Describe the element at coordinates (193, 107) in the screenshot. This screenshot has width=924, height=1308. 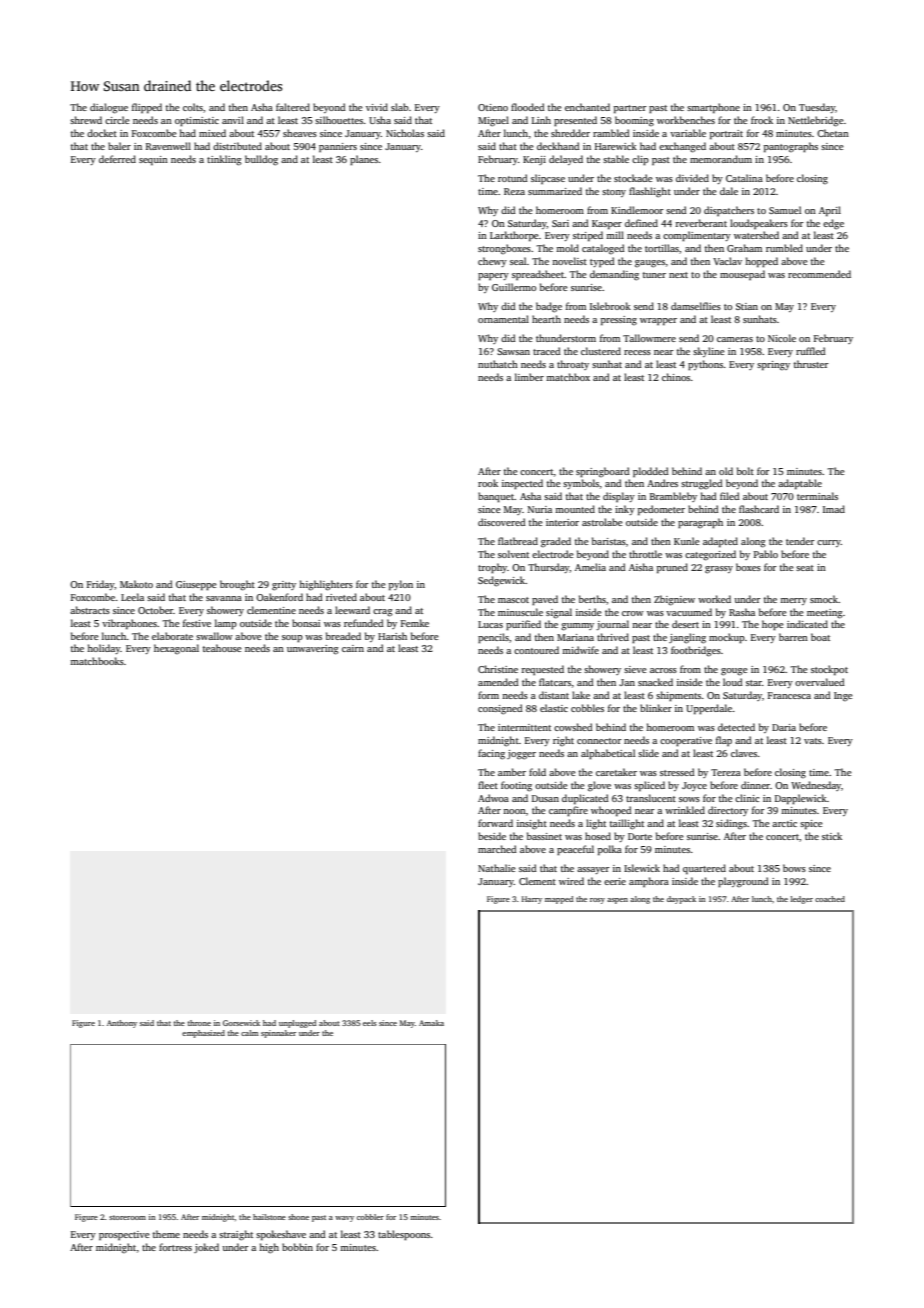
I see `colts` at that location.
